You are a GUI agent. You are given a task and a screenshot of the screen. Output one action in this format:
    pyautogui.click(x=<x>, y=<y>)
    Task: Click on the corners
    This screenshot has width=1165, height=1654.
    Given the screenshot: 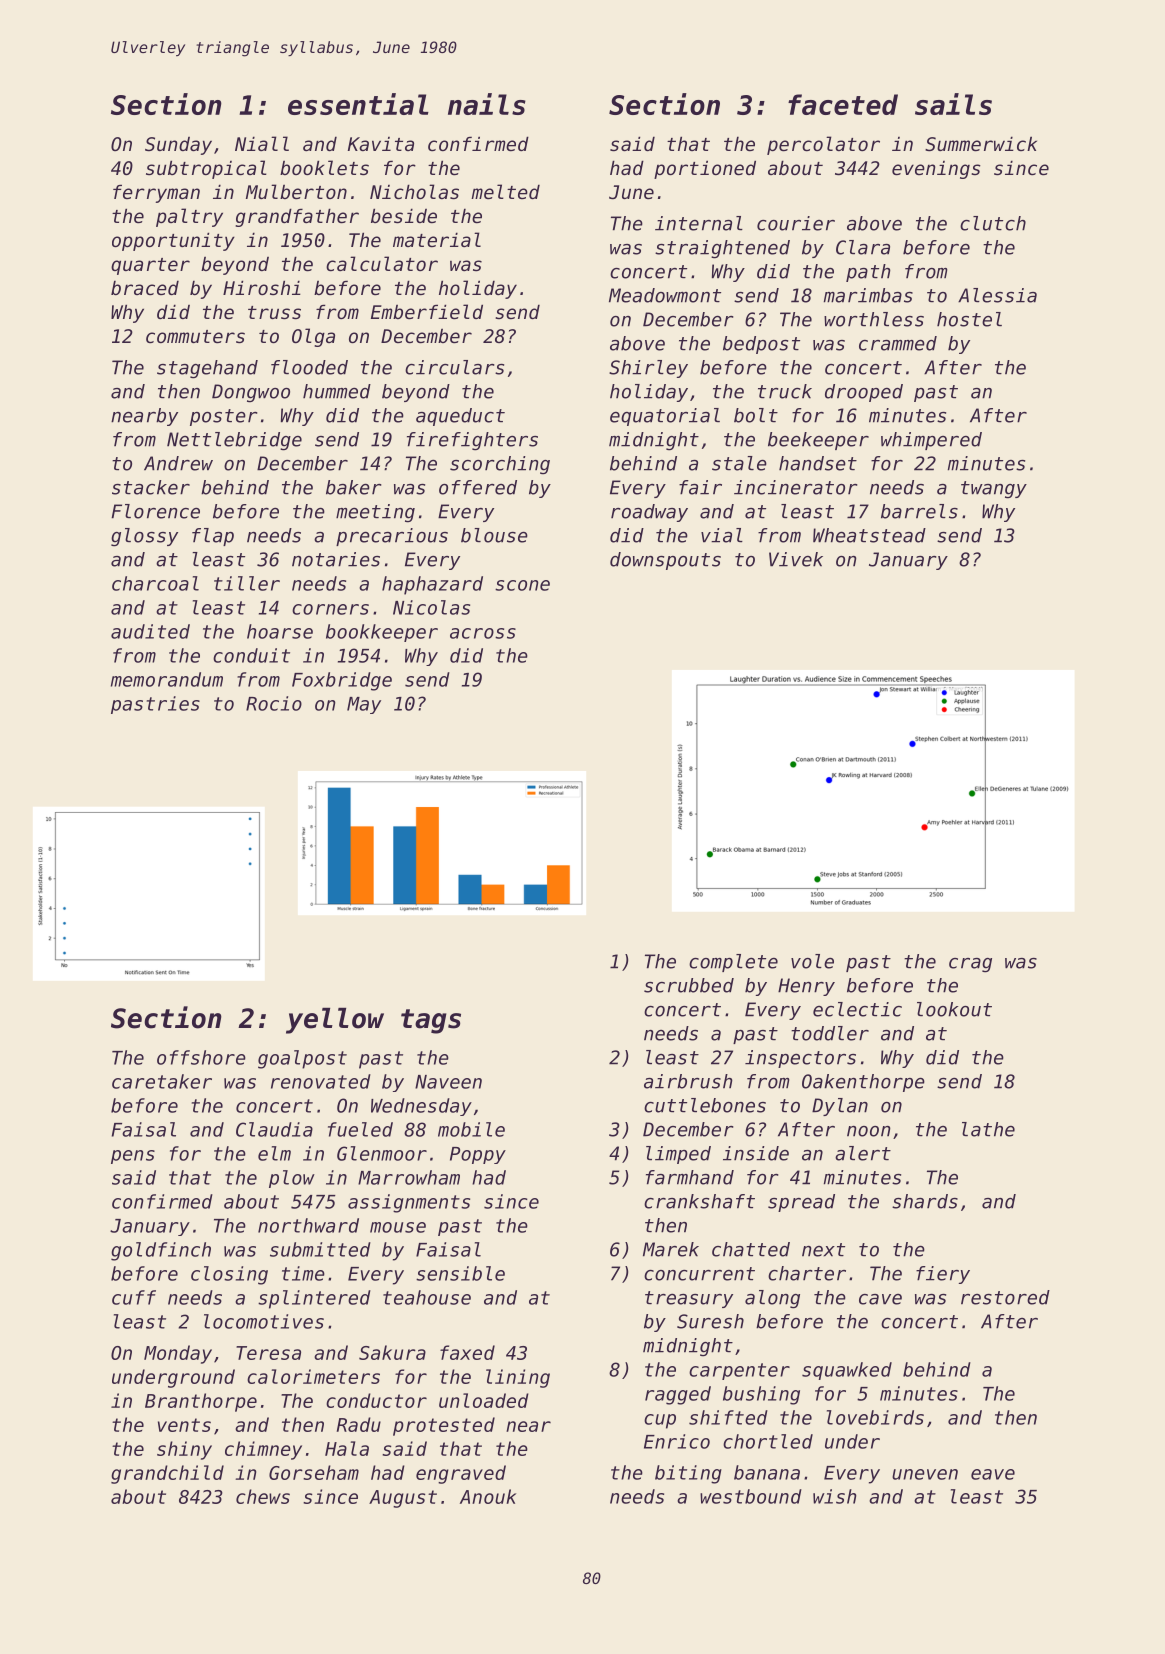 What is the action you would take?
    pyautogui.click(x=330, y=609)
